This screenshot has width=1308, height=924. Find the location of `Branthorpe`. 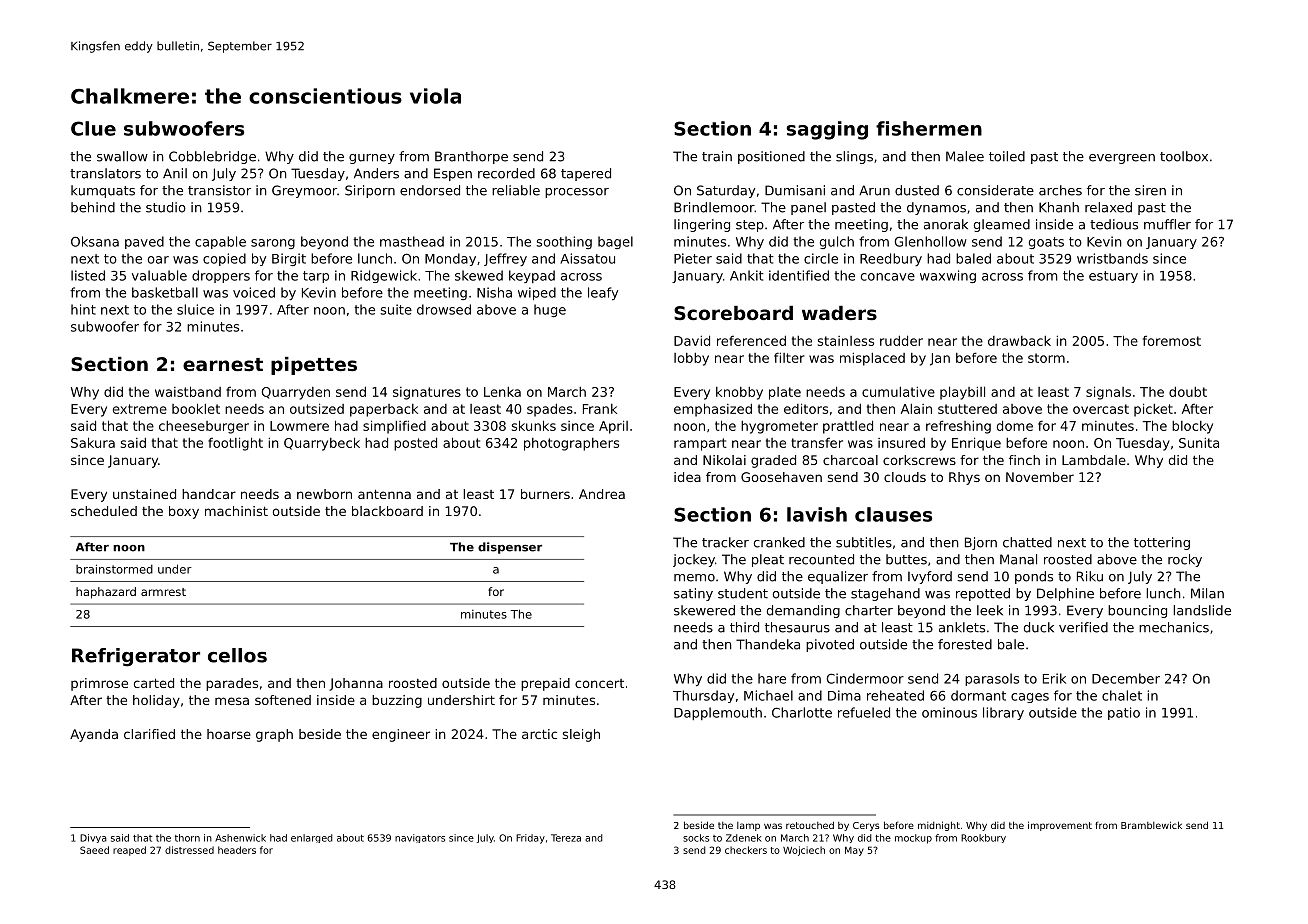

Branthorpe is located at coordinates (471, 157).
